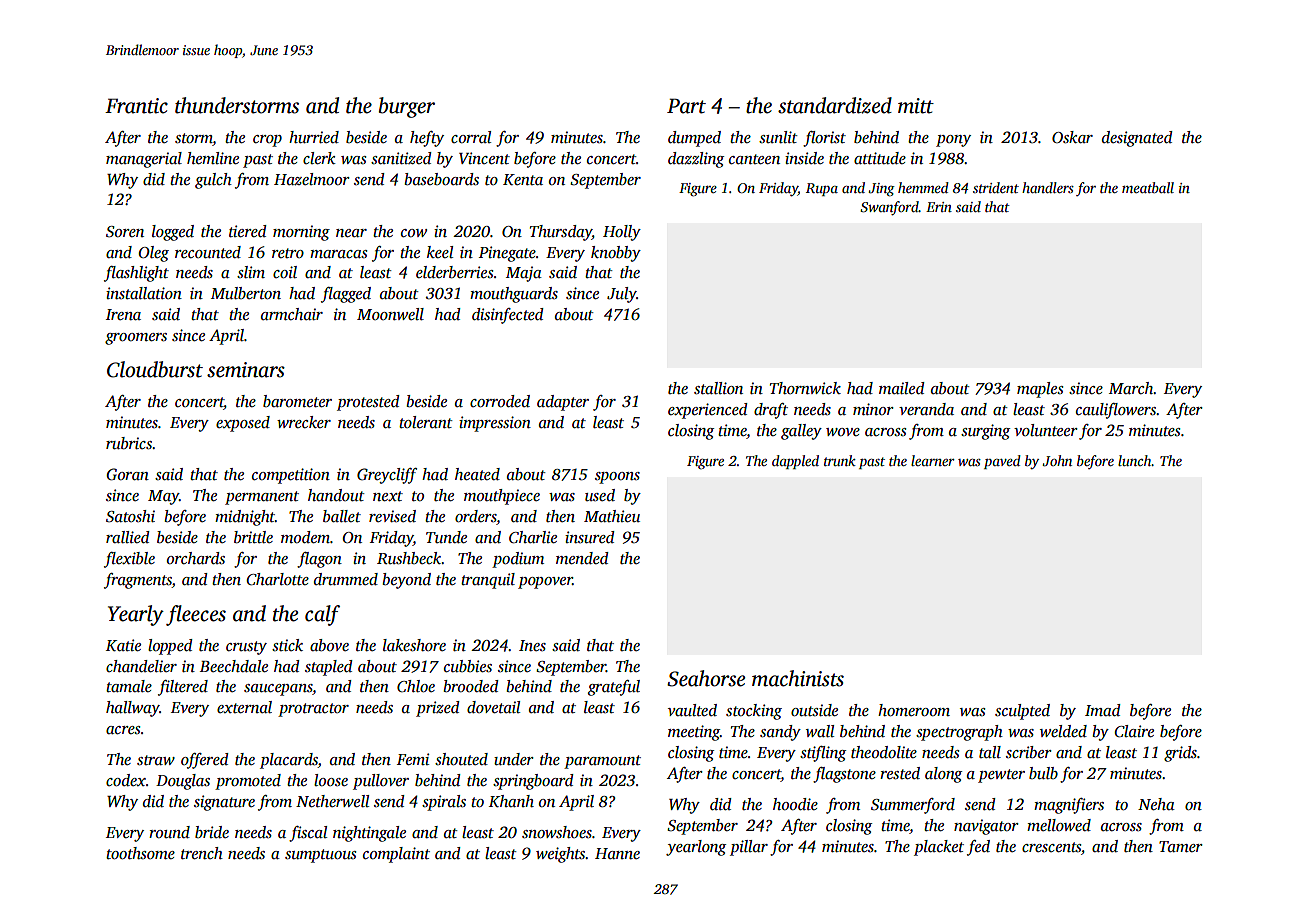  Describe the element at coordinates (409, 558) in the screenshot. I see `Rushbeck` at that location.
